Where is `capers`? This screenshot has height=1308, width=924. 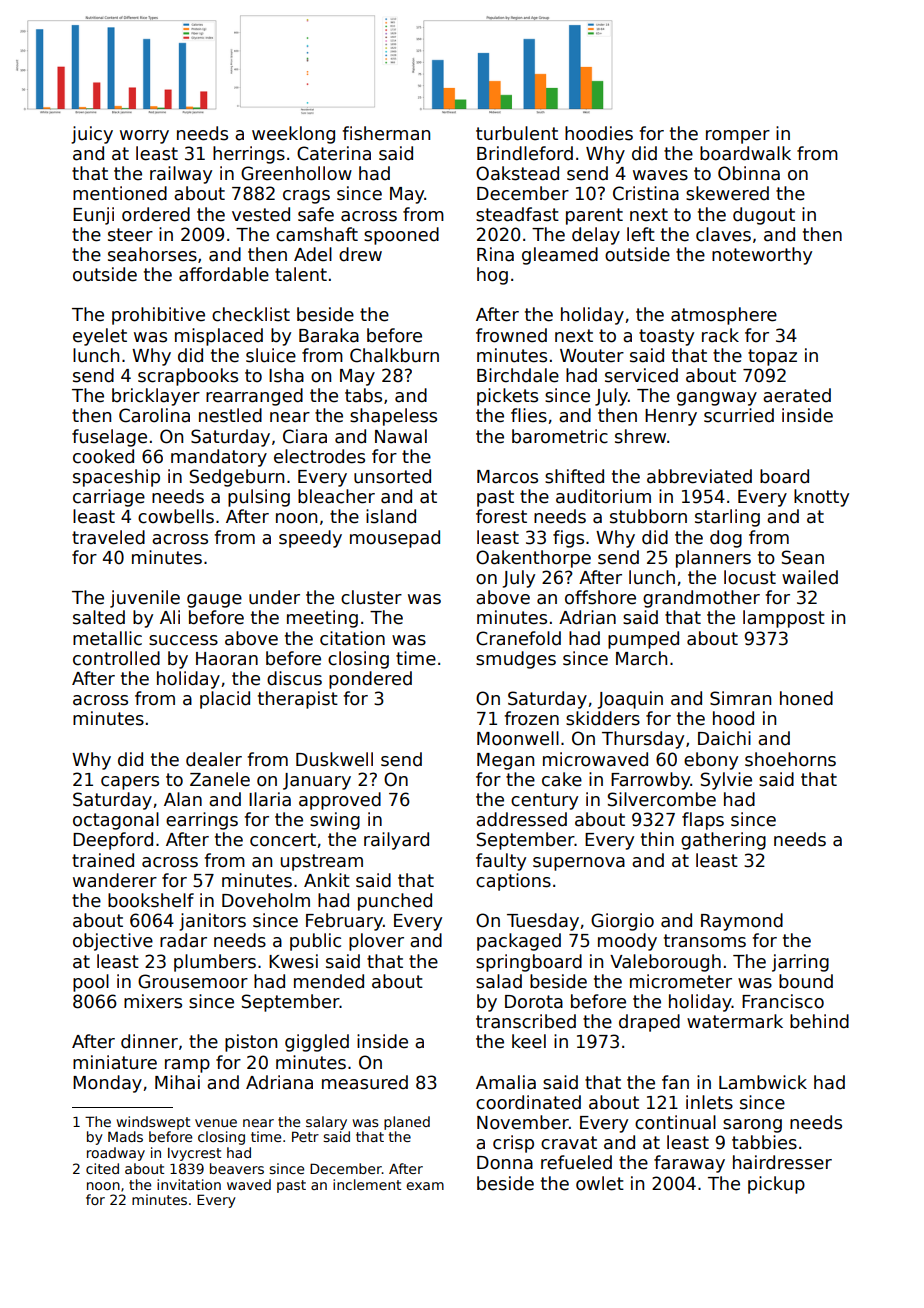 capers is located at coordinates (130, 783).
